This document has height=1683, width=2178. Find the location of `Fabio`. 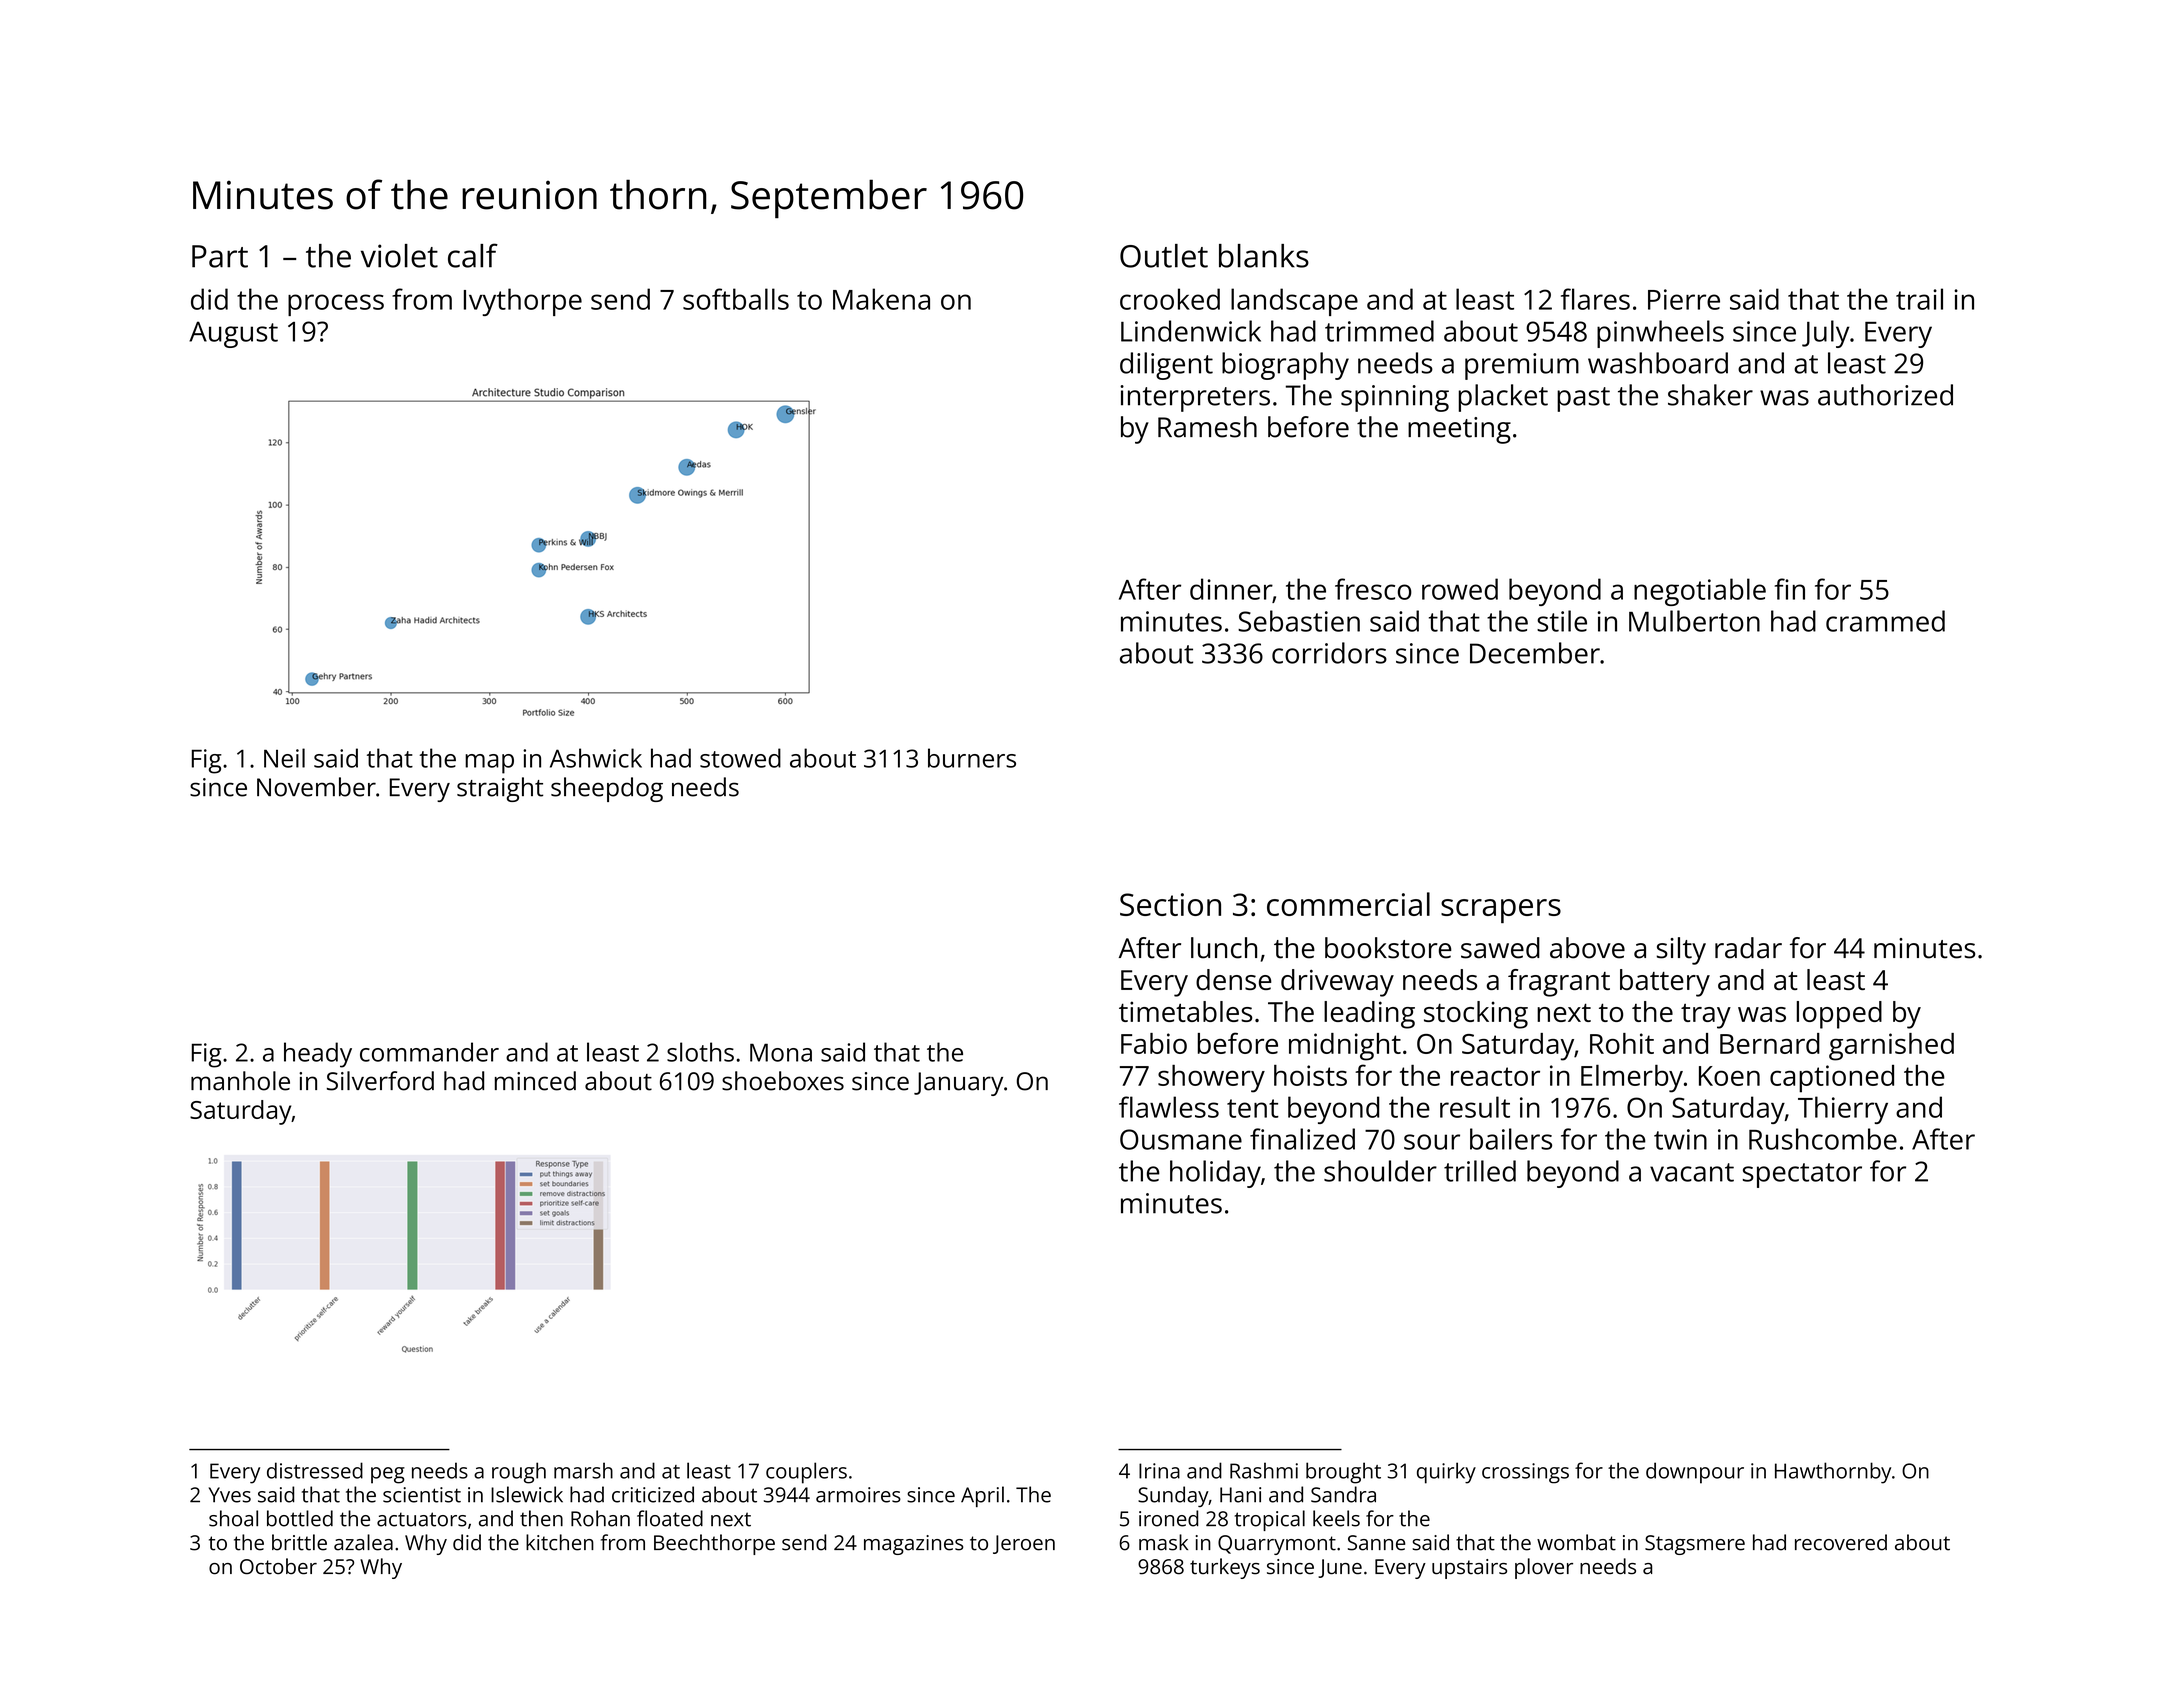

Fabio is located at coordinates (1154, 1043).
